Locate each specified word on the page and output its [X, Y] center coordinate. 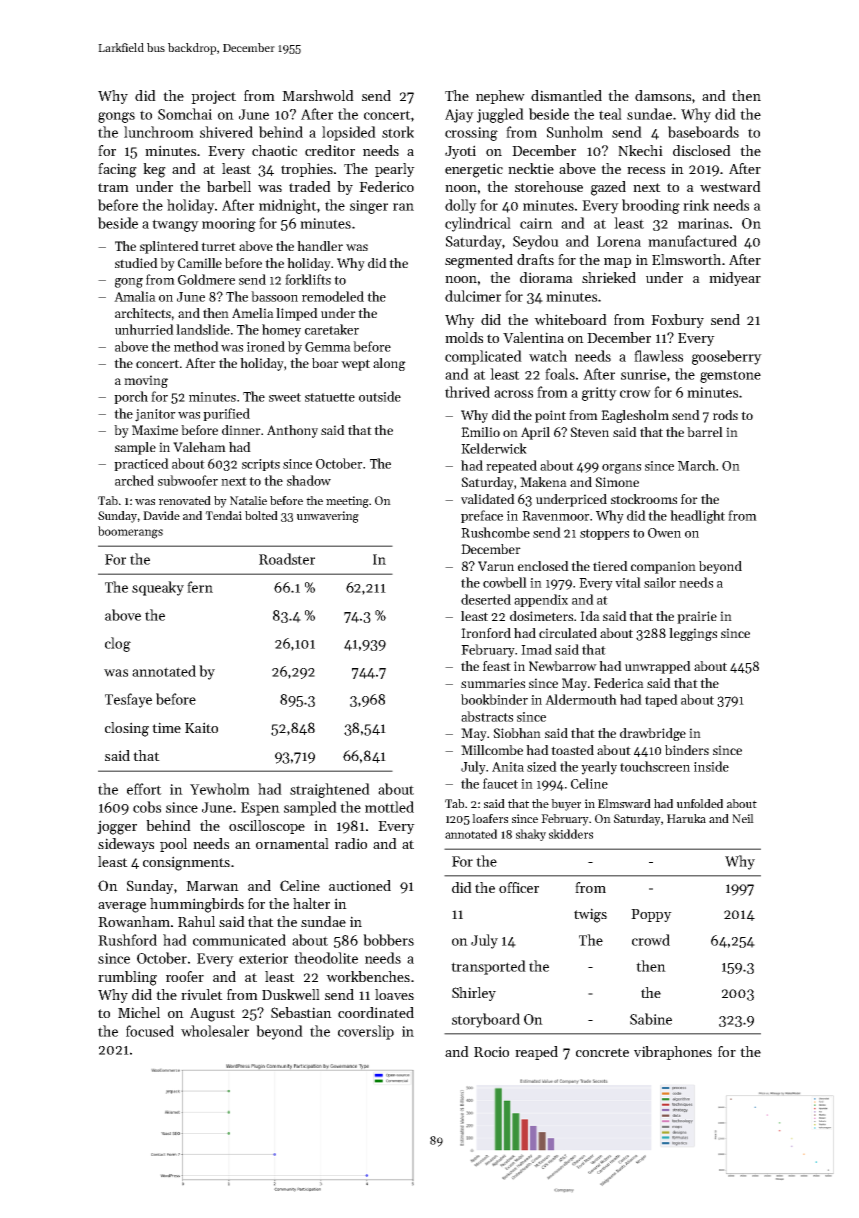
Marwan [212, 886]
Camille [200, 263]
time [166, 727]
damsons [663, 95]
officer [519, 887]
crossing [471, 134]
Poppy [651, 915]
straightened [330, 790]
